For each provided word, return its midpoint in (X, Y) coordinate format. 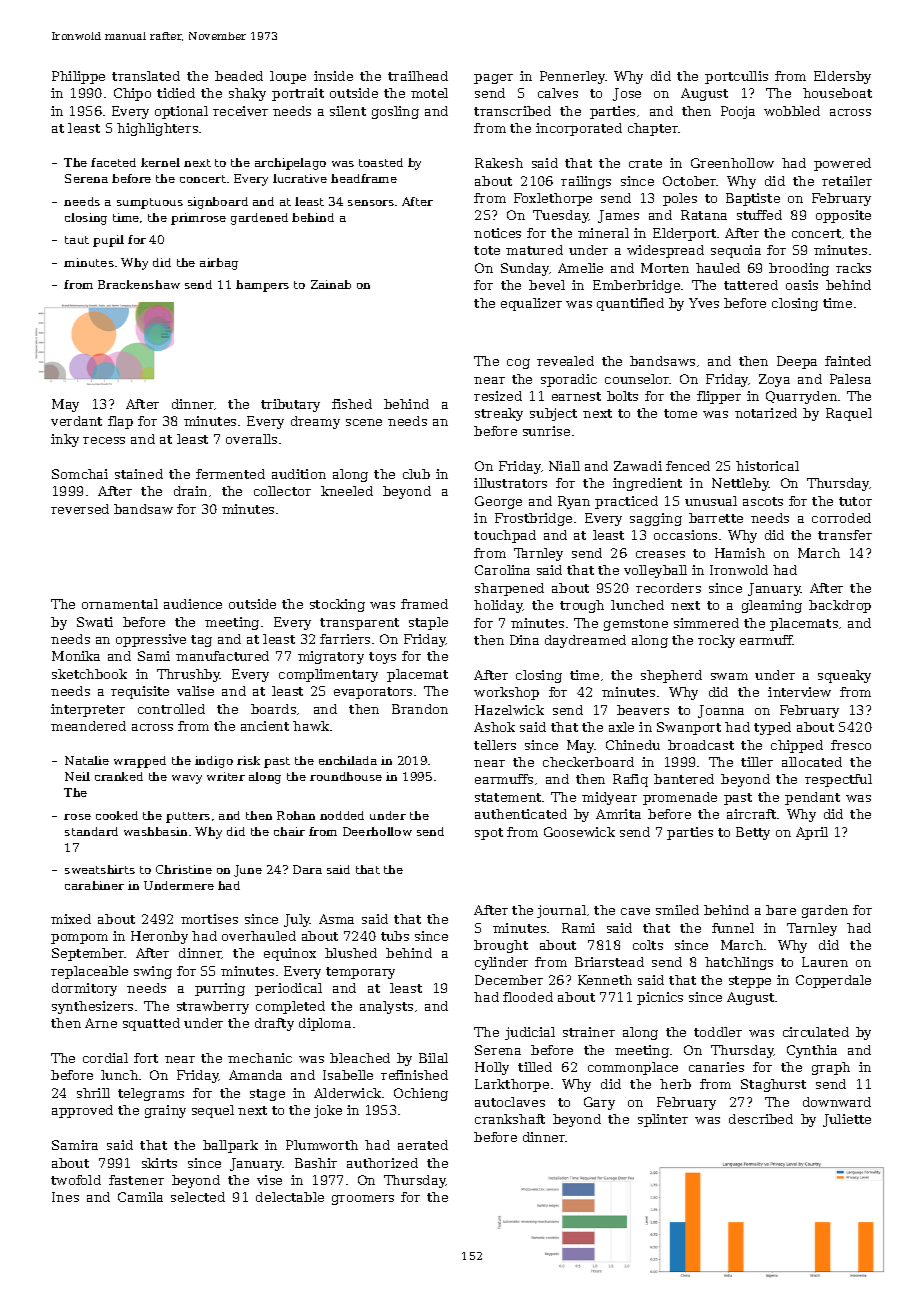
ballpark (230, 1146)
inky (65, 440)
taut (77, 240)
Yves (704, 303)
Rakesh (499, 163)
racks (853, 268)
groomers (363, 1200)
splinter (663, 1120)
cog (518, 364)
